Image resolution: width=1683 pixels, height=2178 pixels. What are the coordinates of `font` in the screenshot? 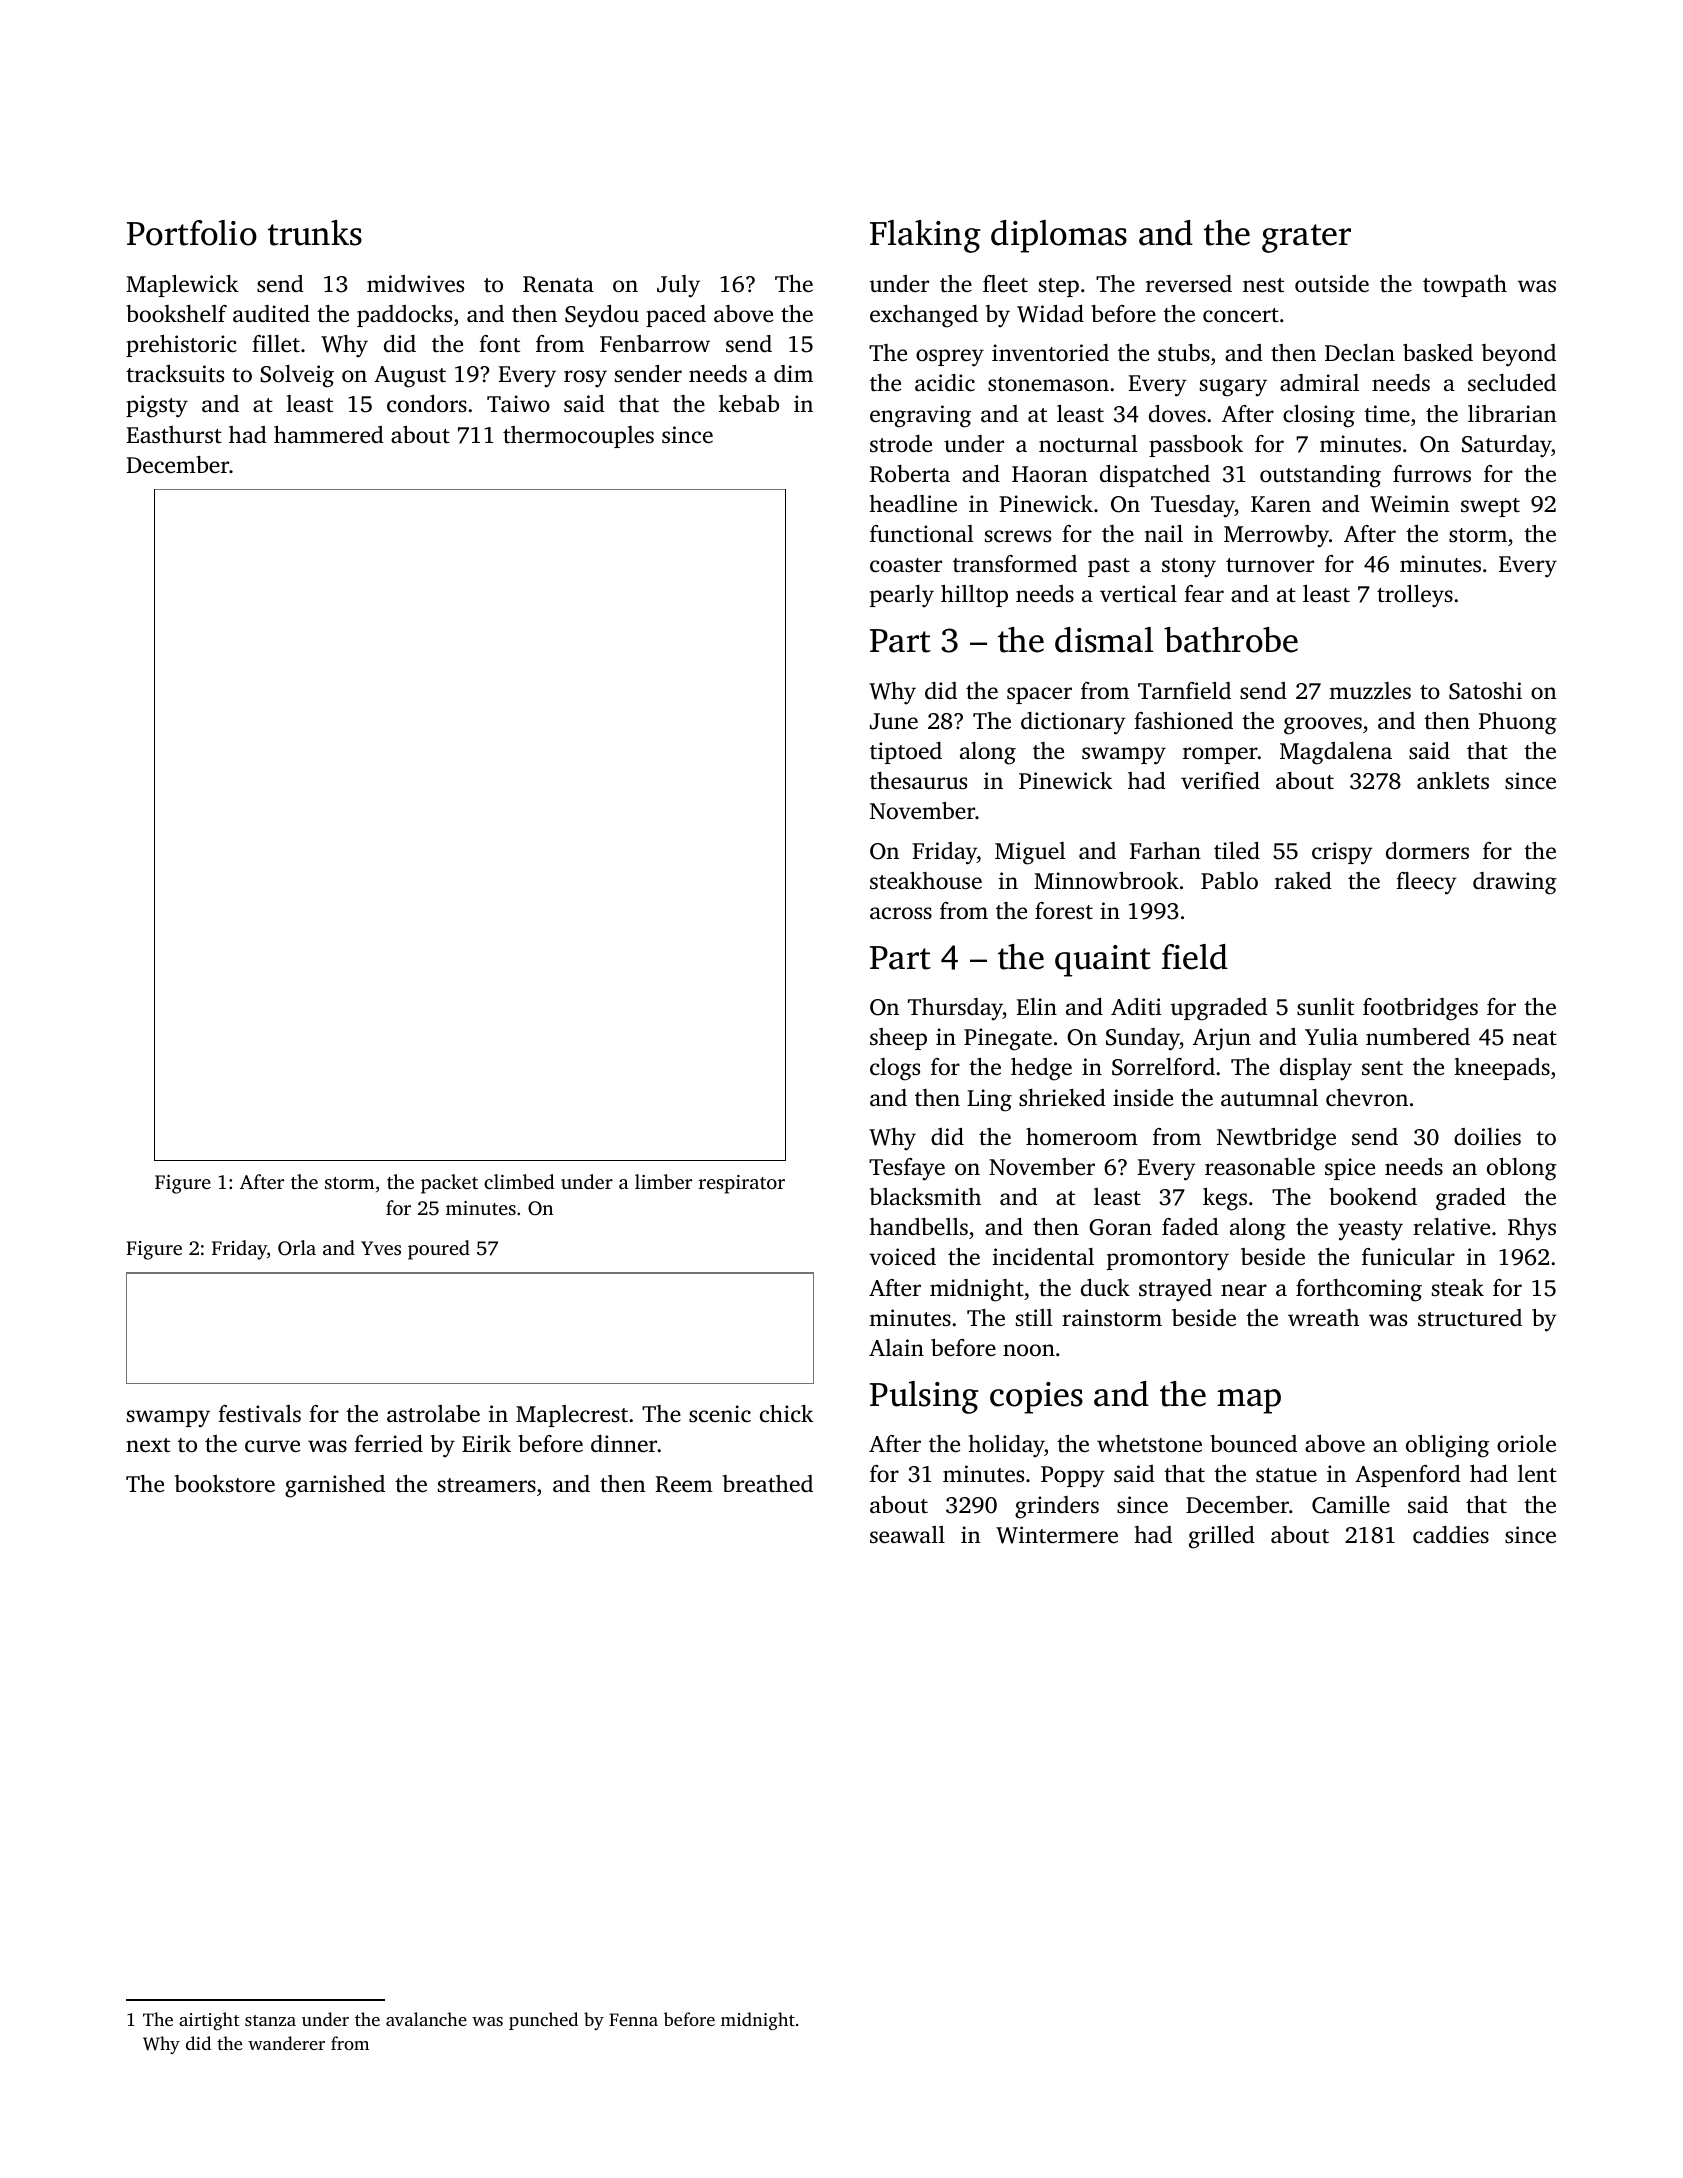 It's located at (499, 343).
